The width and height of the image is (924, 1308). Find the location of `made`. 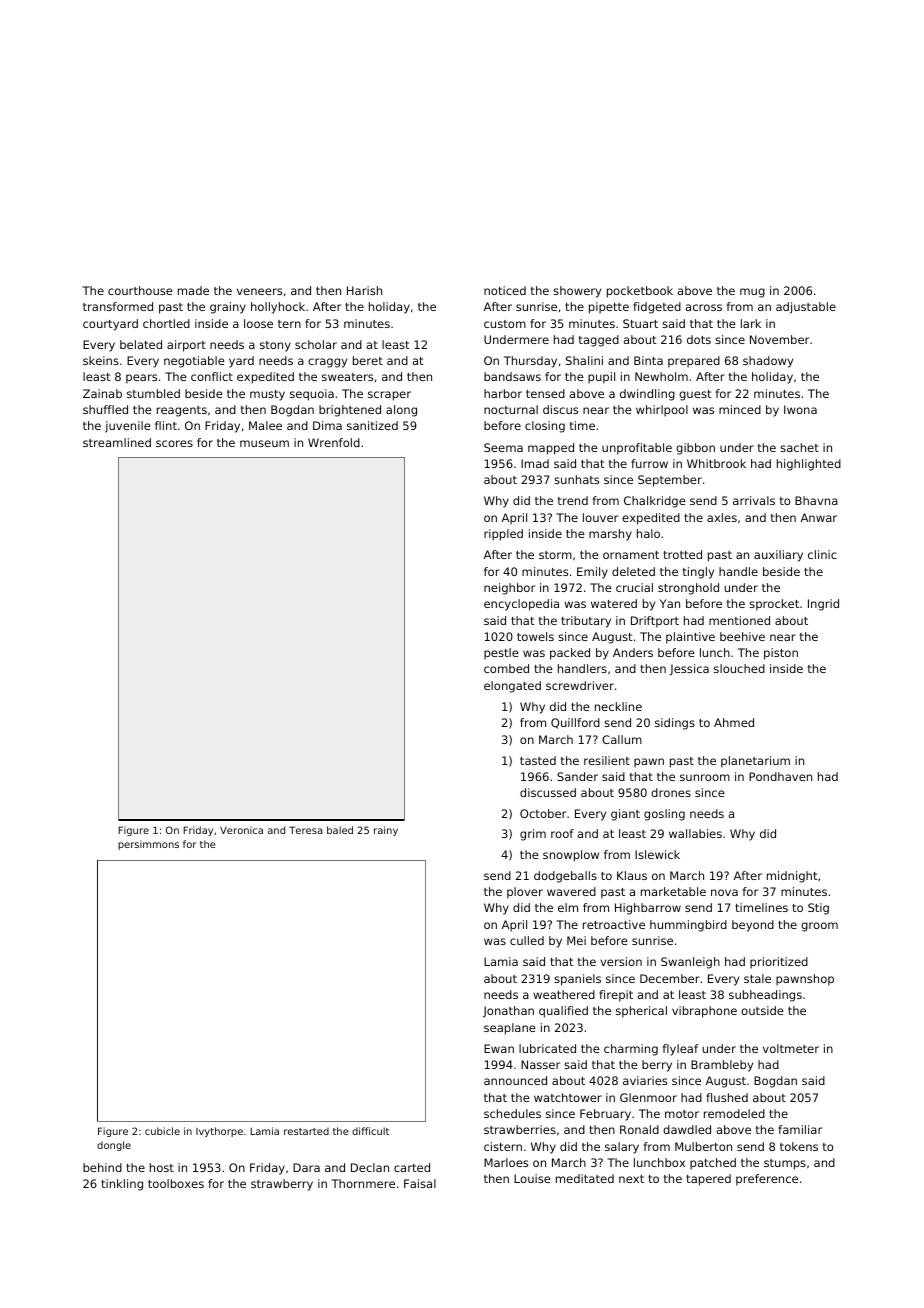

made is located at coordinates (193, 290).
